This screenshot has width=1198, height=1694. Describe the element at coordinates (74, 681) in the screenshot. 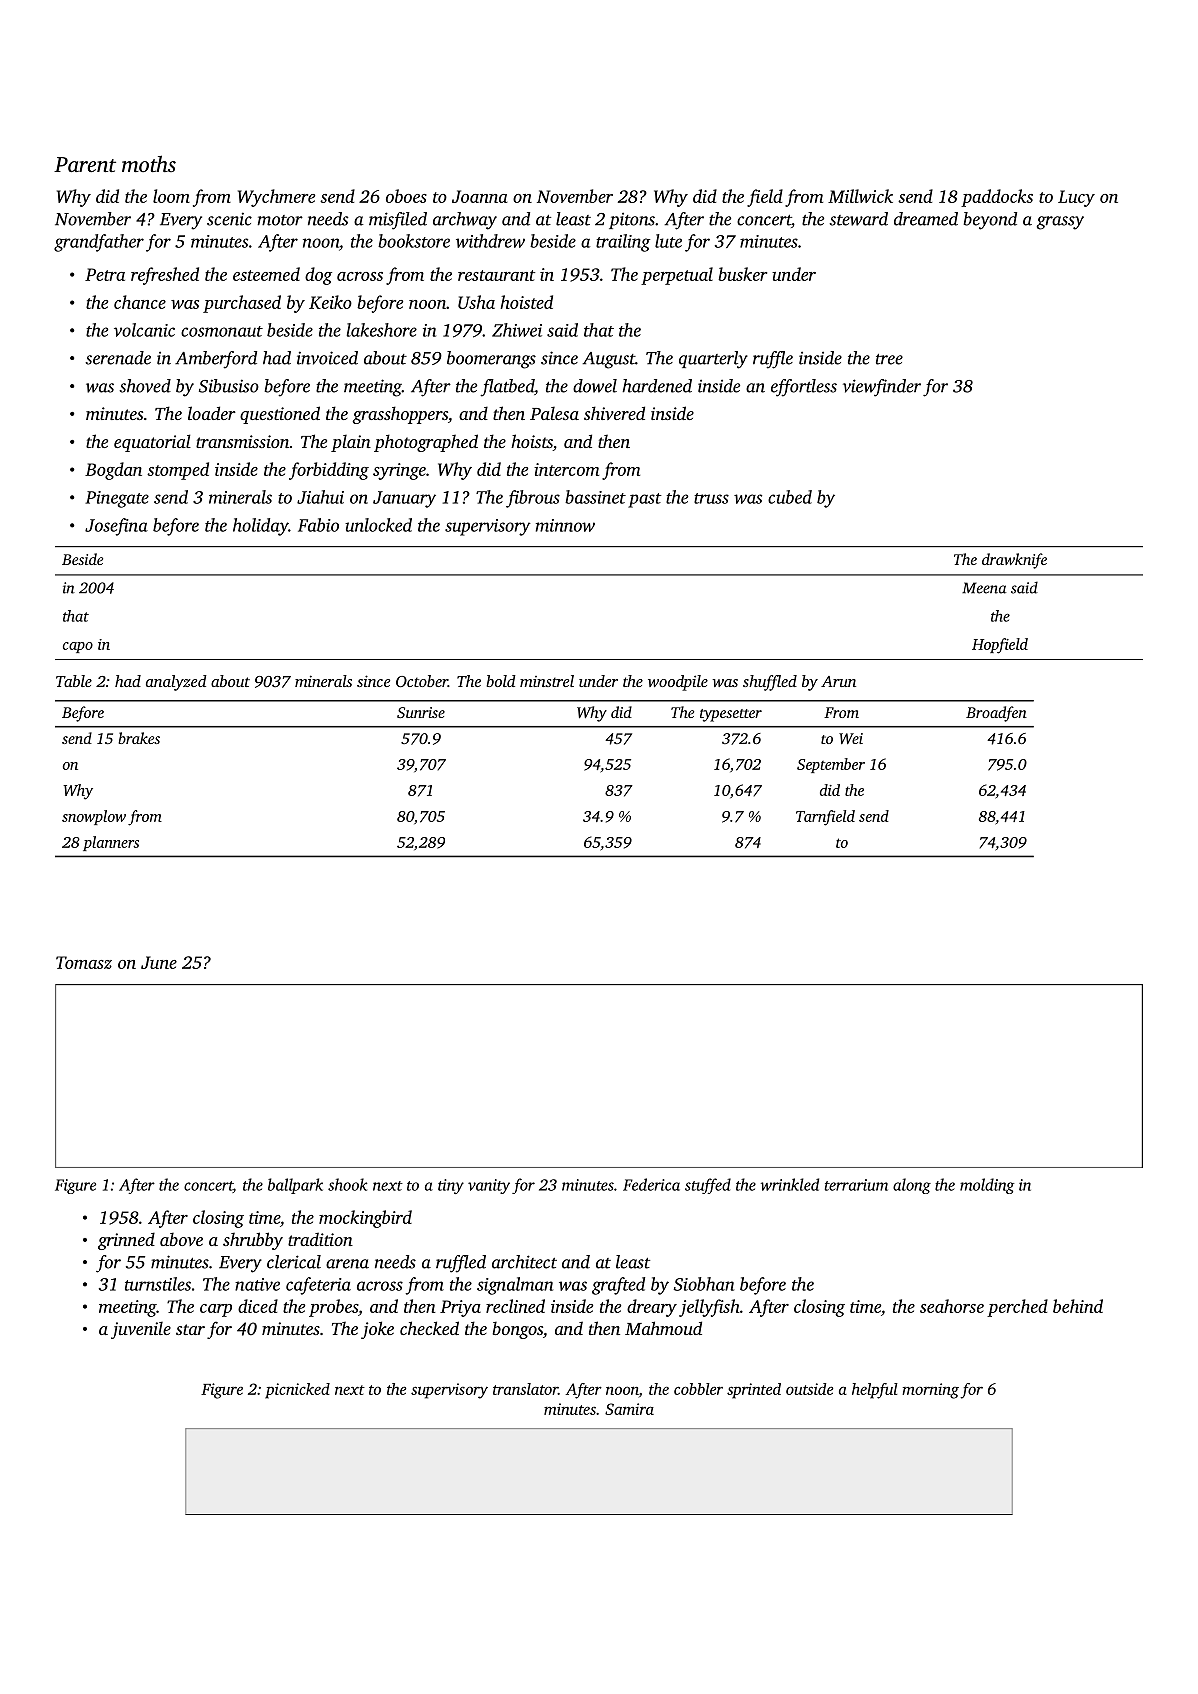

I see `Table` at that location.
